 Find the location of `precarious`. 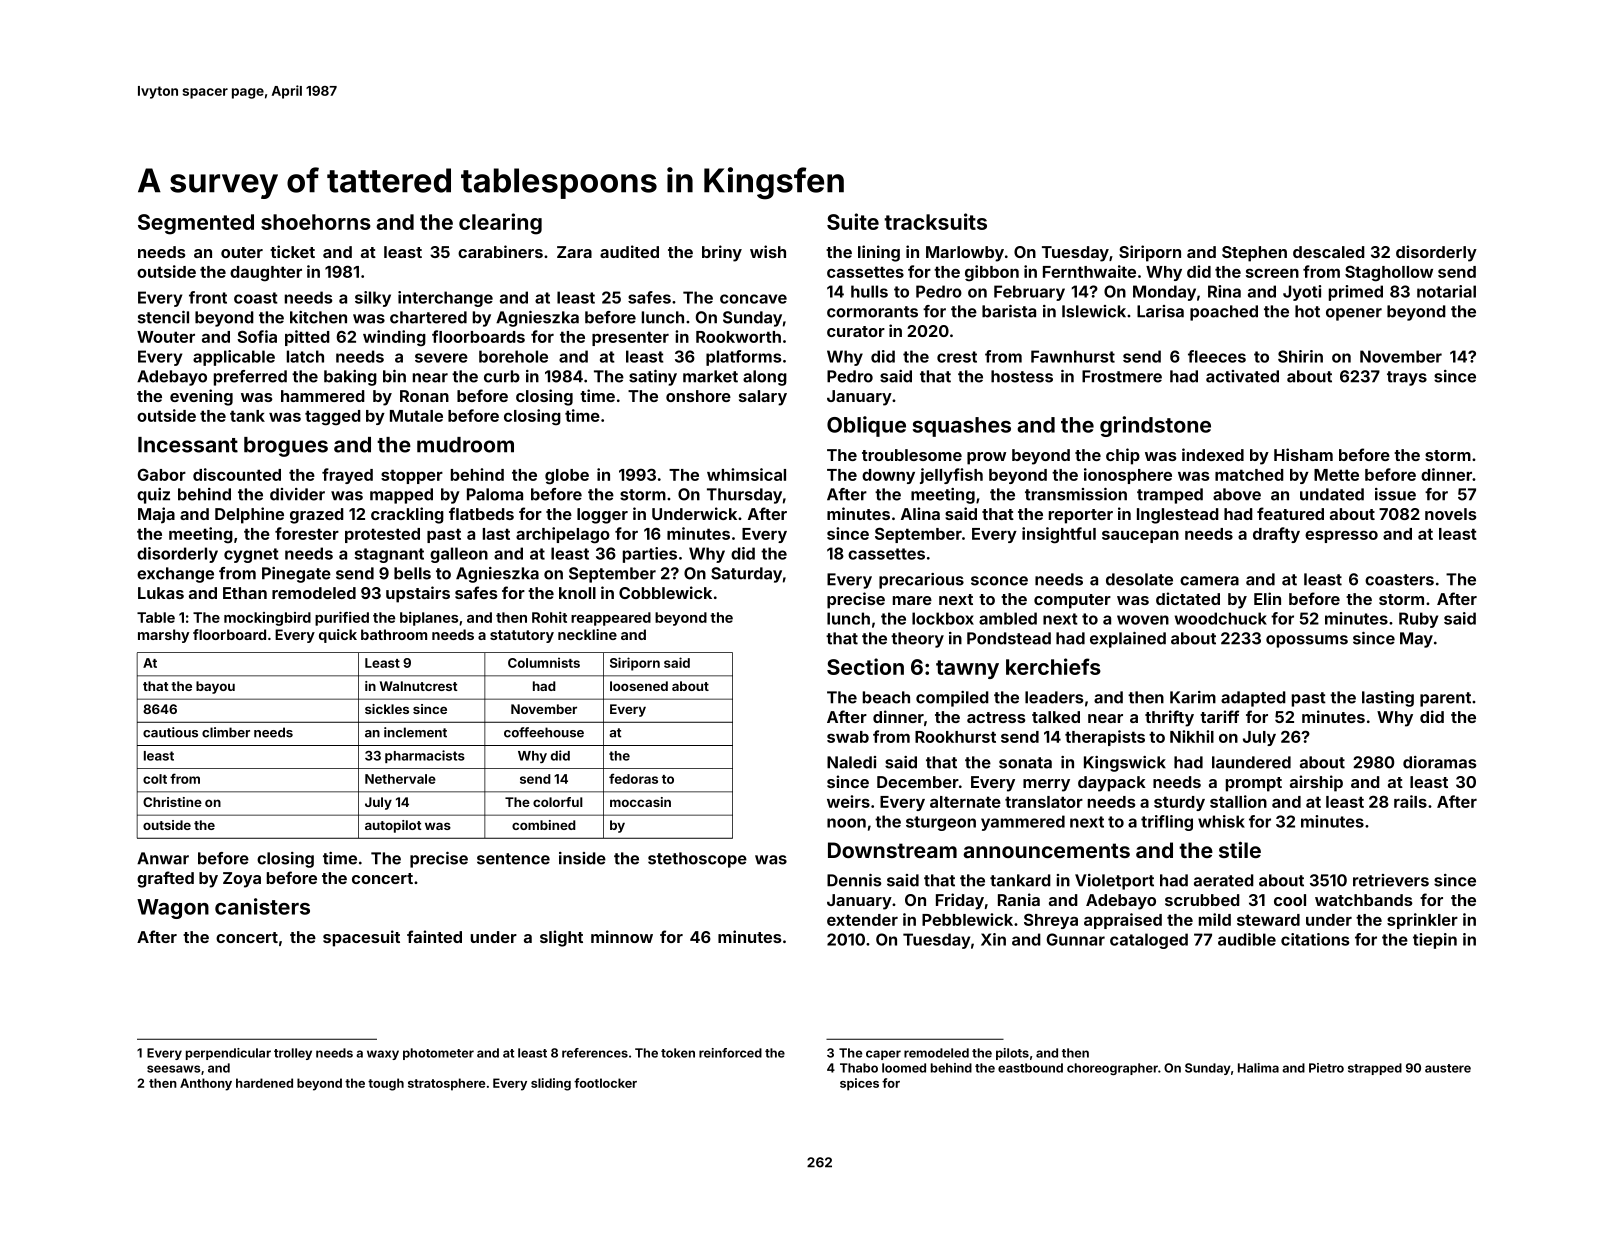

precarious is located at coordinates (921, 581).
